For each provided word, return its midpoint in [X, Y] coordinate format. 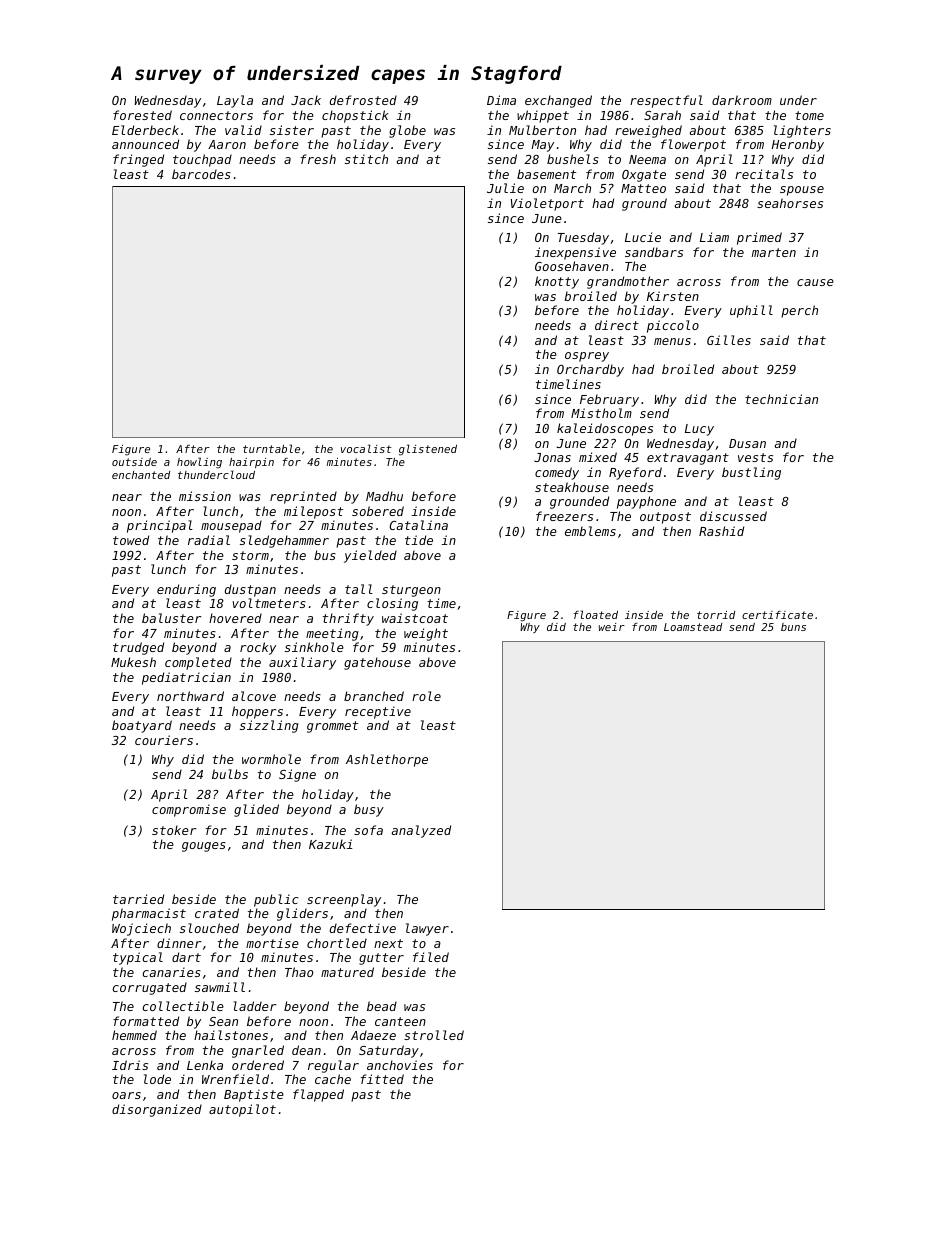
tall [359, 589]
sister [292, 130]
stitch [366, 159]
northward [190, 696]
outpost [665, 518]
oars [126, 1095]
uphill [751, 311]
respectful [666, 101]
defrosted [363, 100]
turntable [271, 448]
